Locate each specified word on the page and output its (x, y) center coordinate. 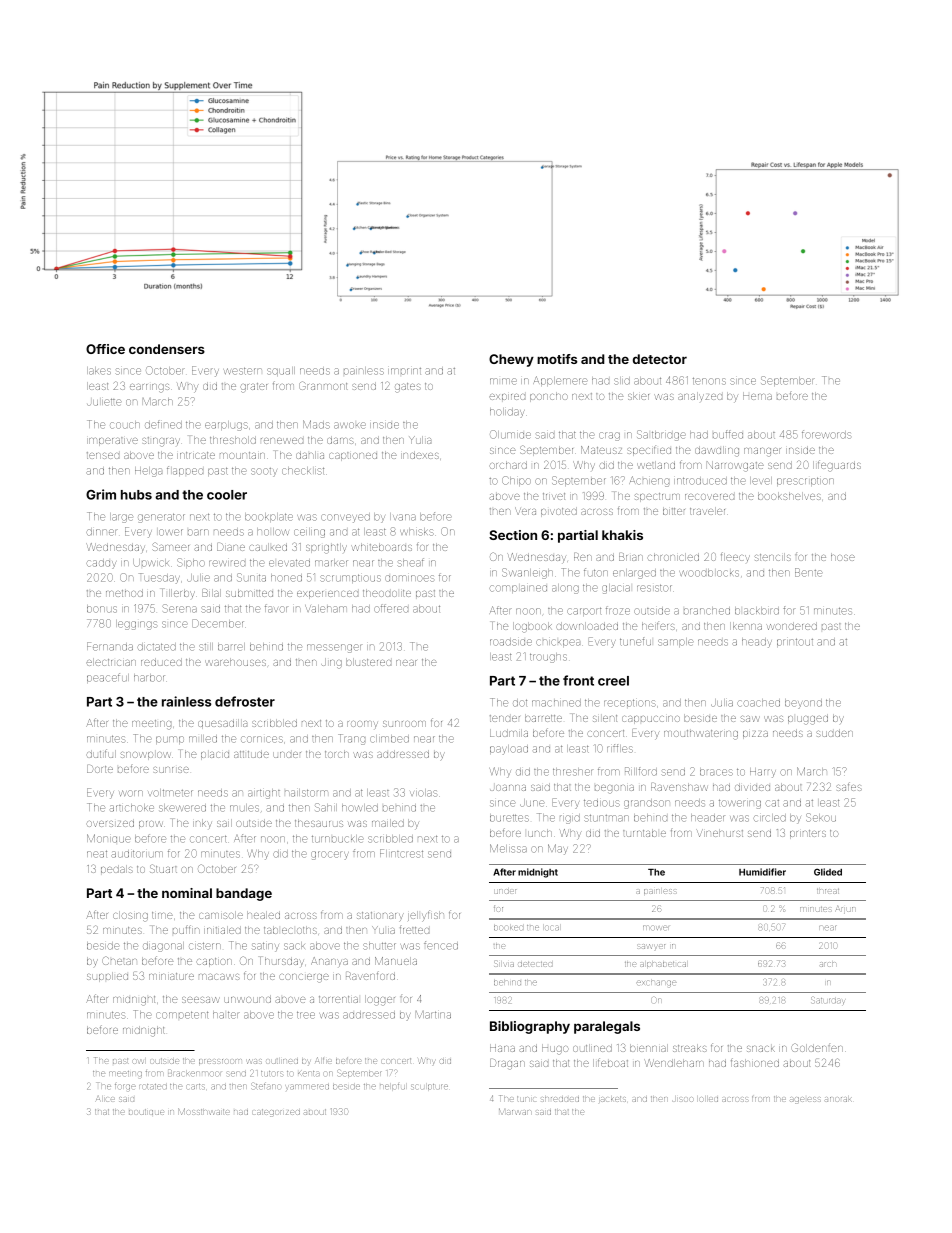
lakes (99, 371)
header (708, 818)
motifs (557, 359)
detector (660, 359)
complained (518, 589)
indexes (420, 455)
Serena (180, 608)
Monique (109, 838)
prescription (805, 481)
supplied (107, 977)
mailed (388, 823)
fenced (441, 945)
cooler (227, 495)
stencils (773, 557)
